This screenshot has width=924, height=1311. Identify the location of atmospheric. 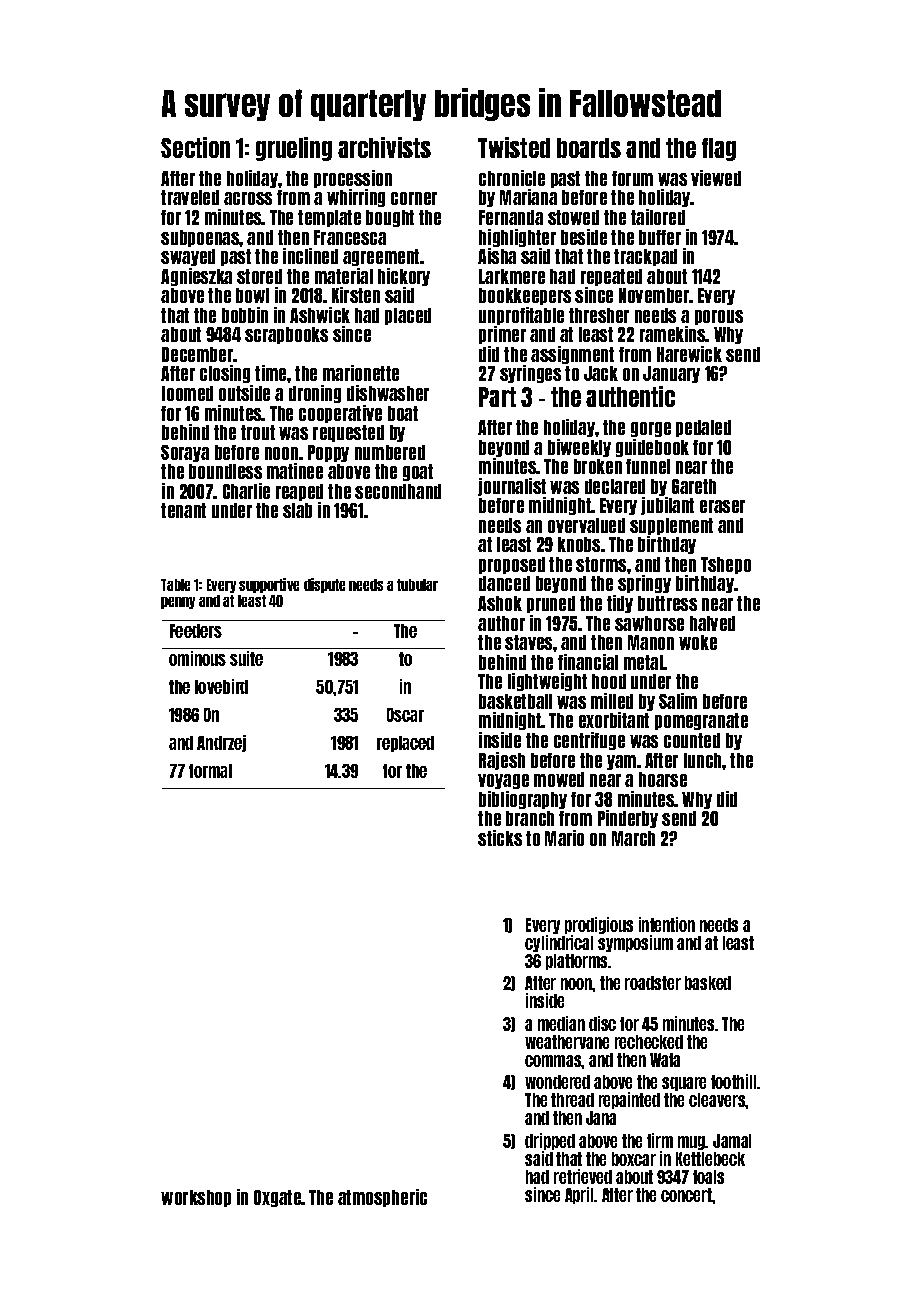
(382, 1198).
